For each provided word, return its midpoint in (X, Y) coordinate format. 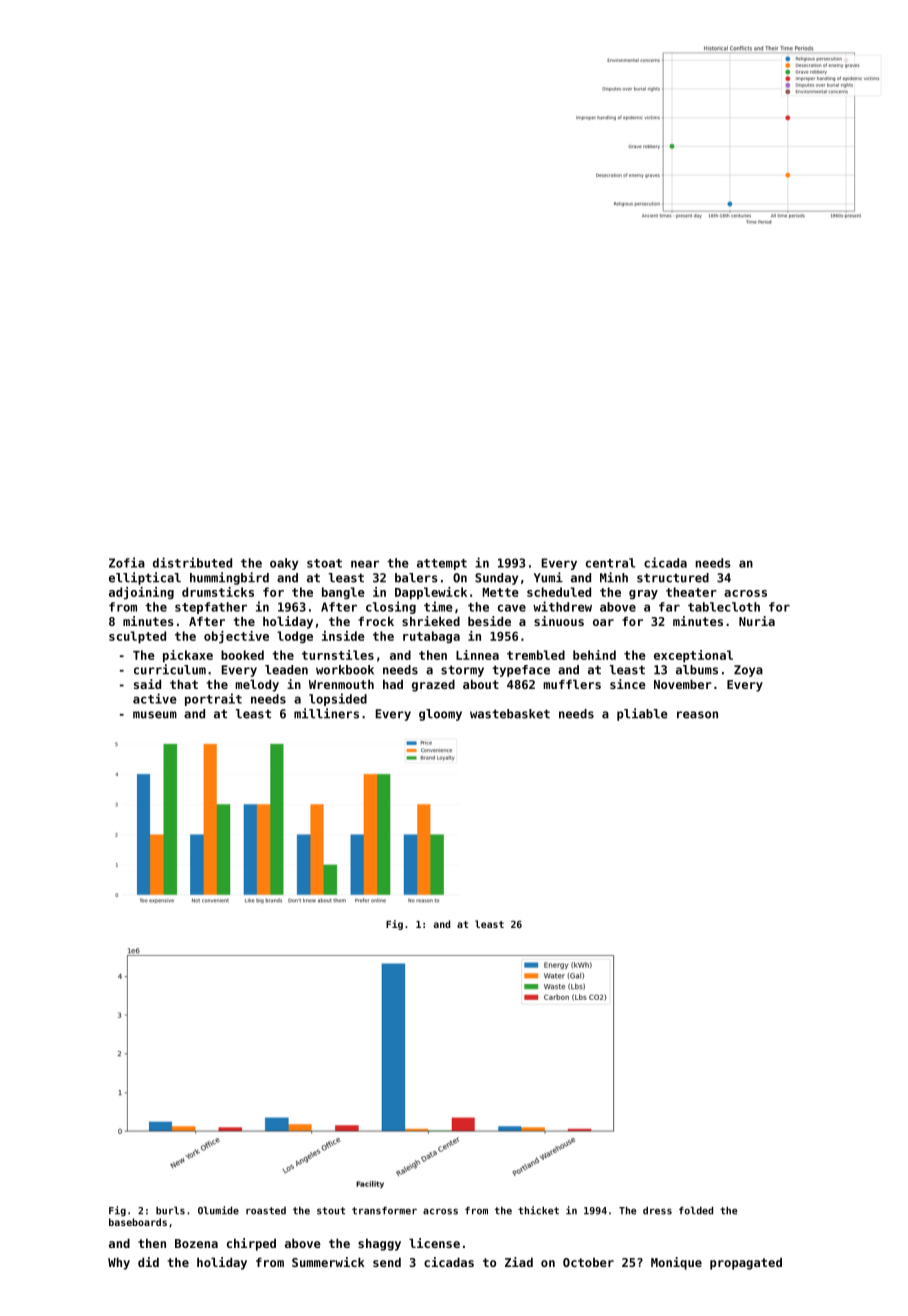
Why (119, 1263)
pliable (642, 714)
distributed (192, 562)
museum (155, 715)
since (628, 684)
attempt (442, 564)
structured (673, 578)
